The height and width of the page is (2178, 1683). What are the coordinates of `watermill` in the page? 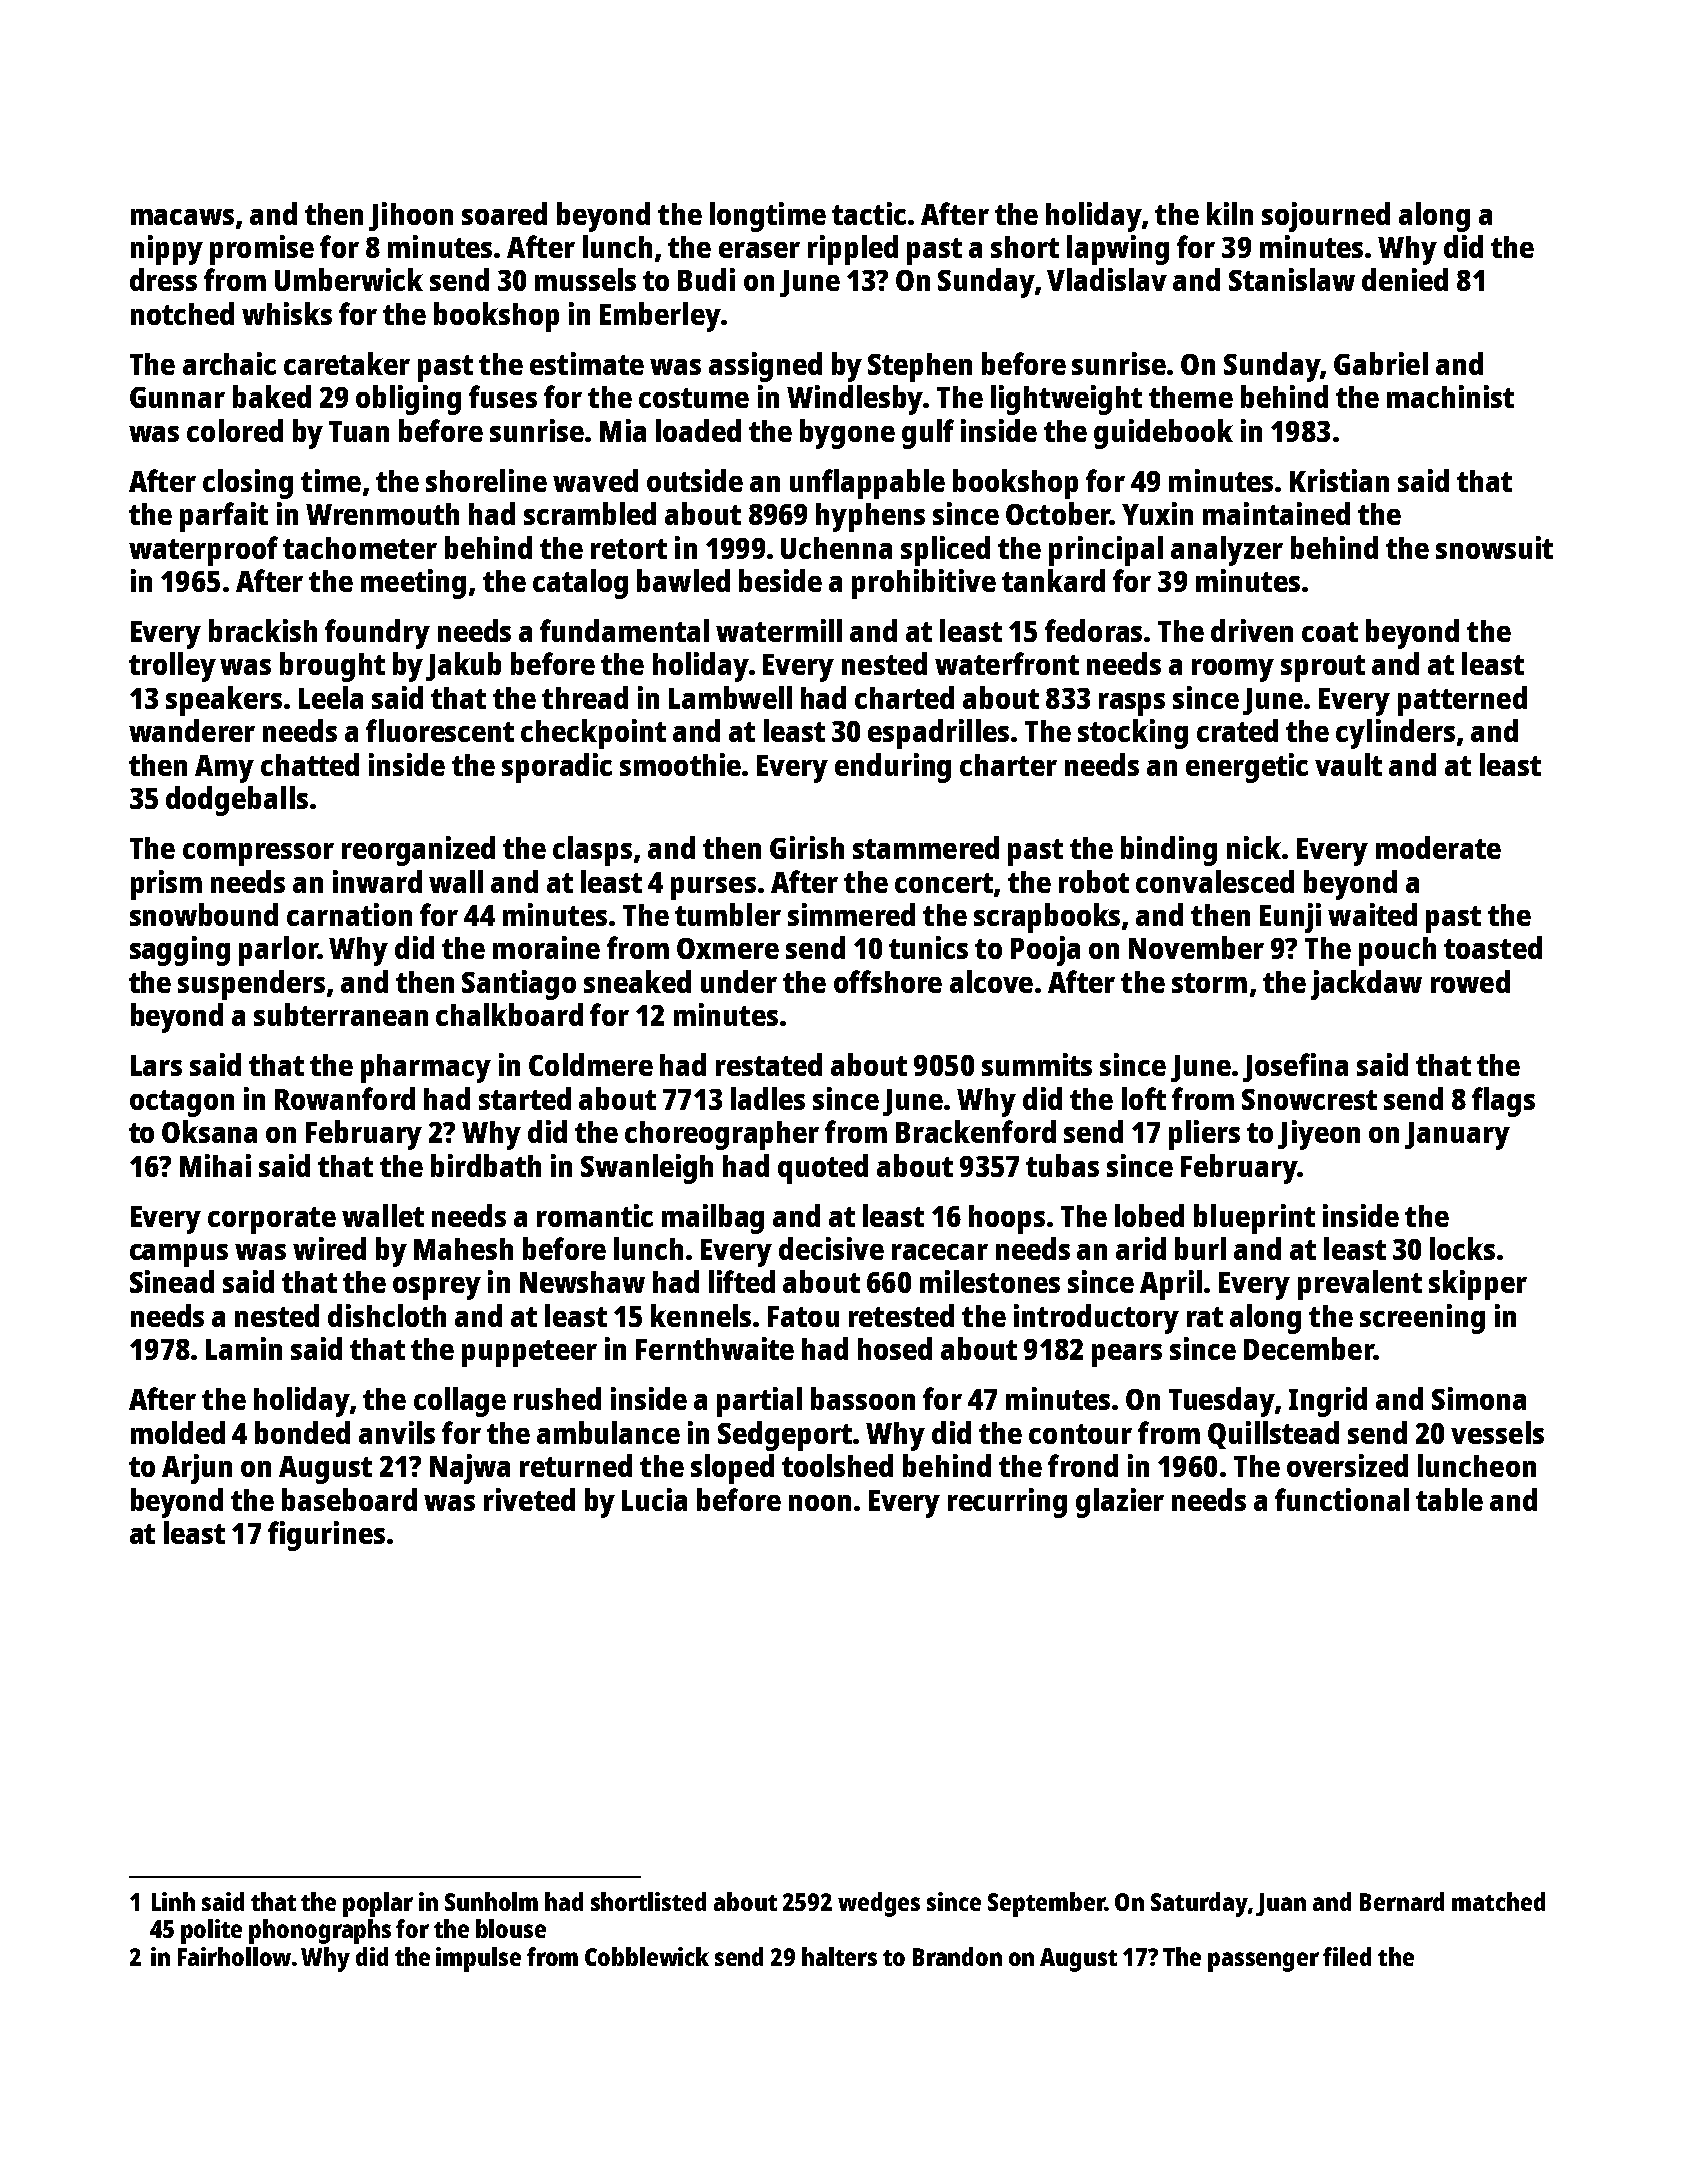 It's located at (779, 630).
